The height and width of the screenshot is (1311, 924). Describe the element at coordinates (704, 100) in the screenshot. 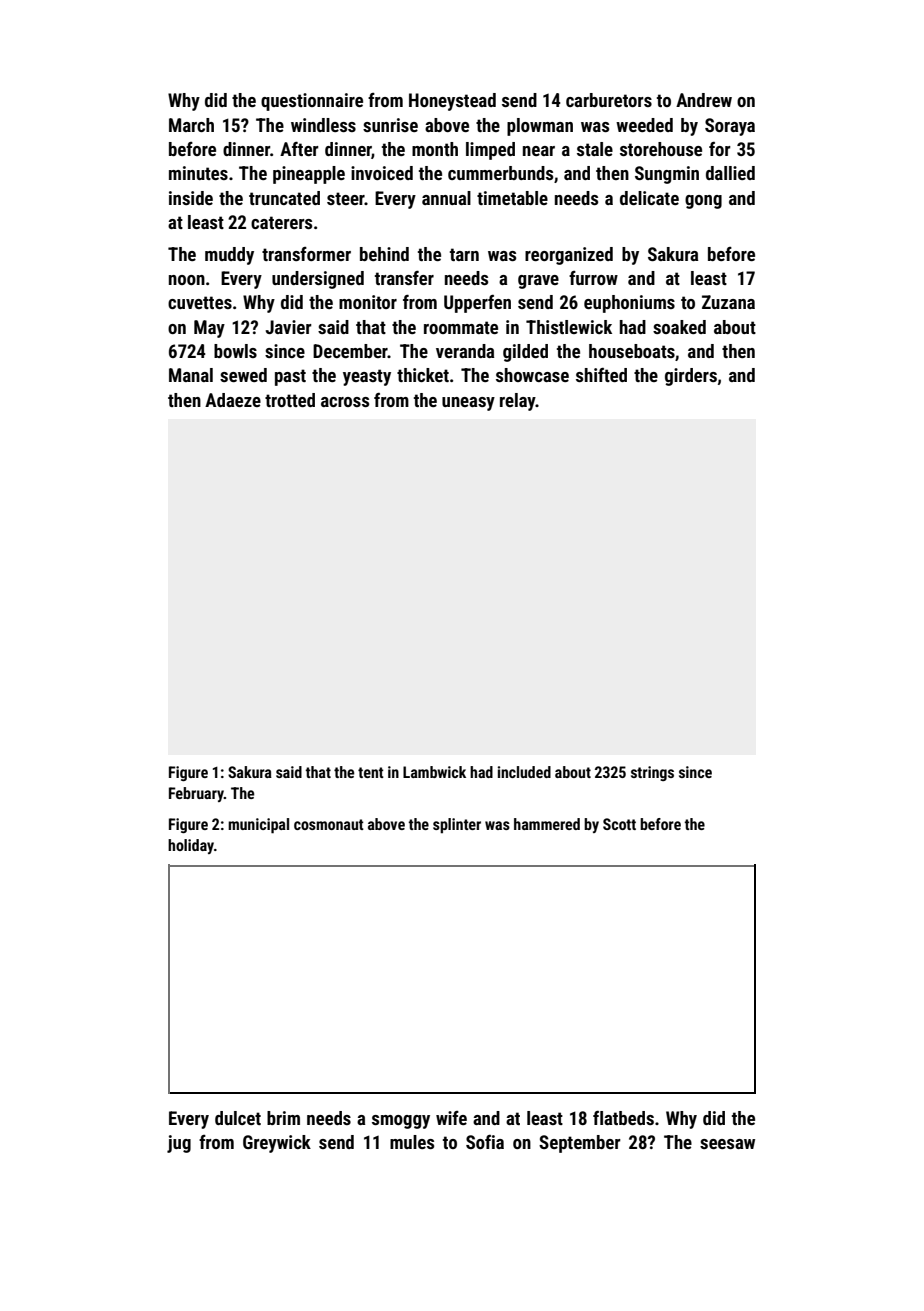

I see `Andrew` at that location.
